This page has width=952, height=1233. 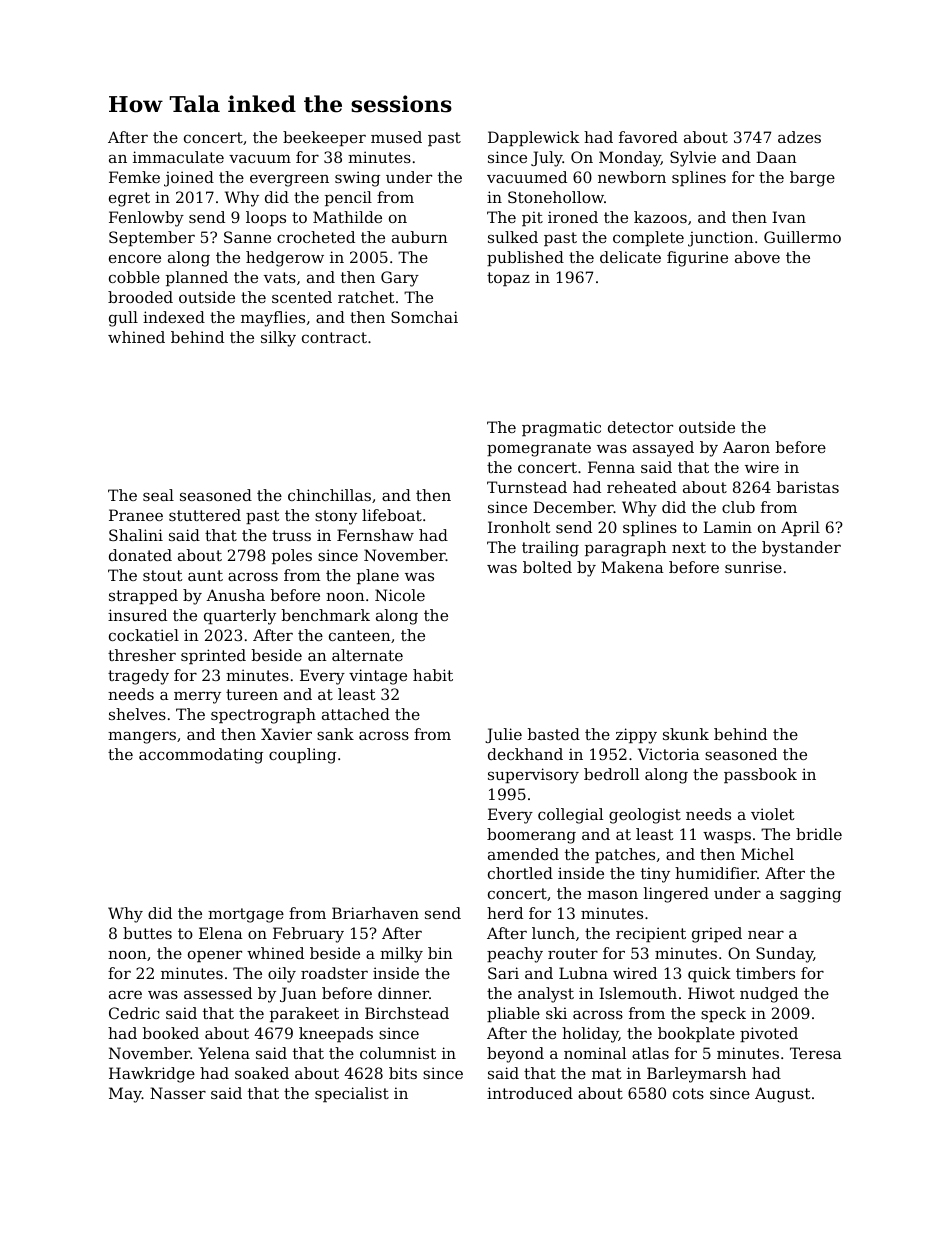 What do you see at coordinates (773, 814) in the page?
I see `violet` at bounding box center [773, 814].
